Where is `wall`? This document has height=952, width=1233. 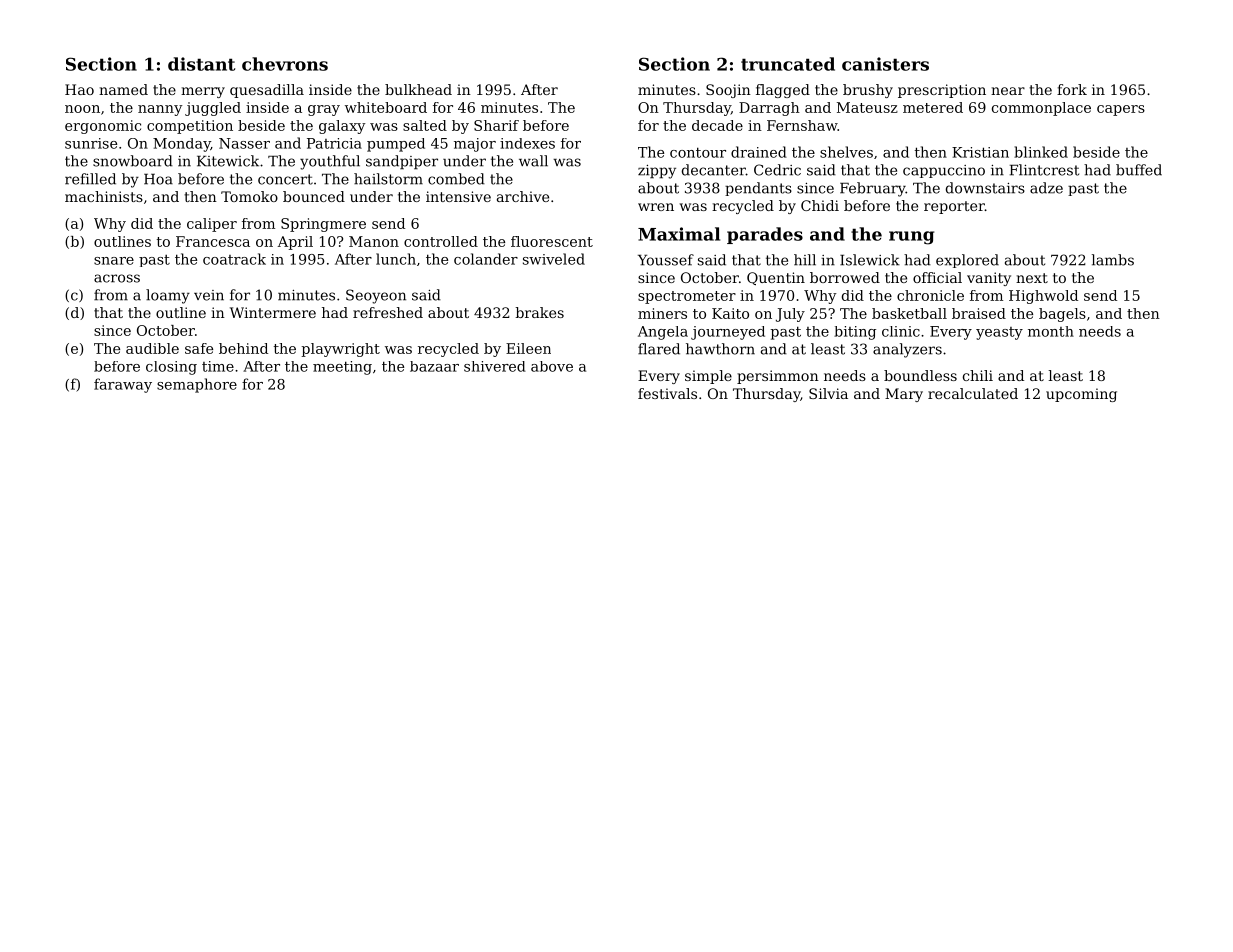 wall is located at coordinates (533, 161).
